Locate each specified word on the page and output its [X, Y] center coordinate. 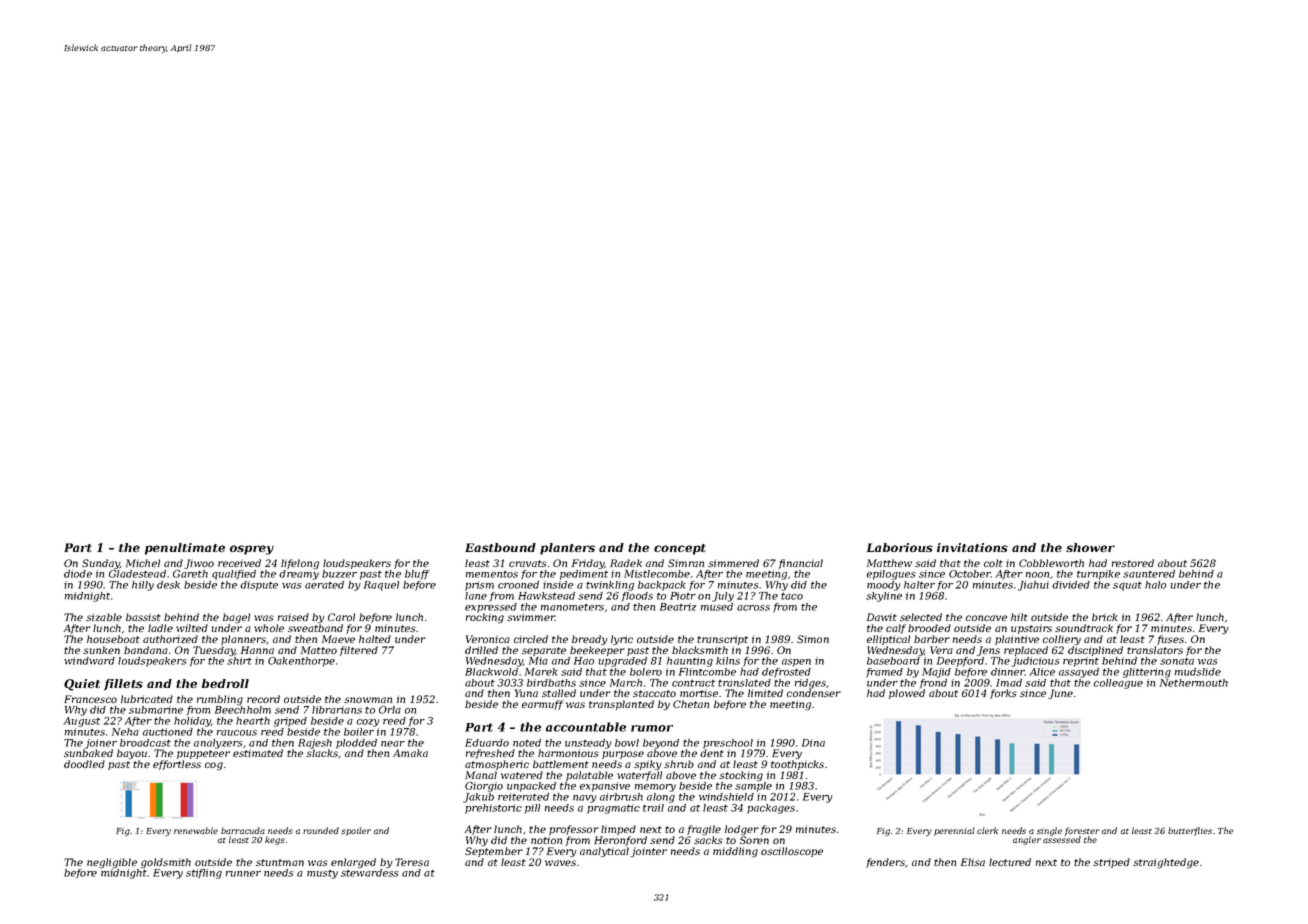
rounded [321, 830]
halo [1155, 585]
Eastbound [500, 547]
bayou [132, 754]
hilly [143, 586]
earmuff [543, 705]
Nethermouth [1194, 683]
